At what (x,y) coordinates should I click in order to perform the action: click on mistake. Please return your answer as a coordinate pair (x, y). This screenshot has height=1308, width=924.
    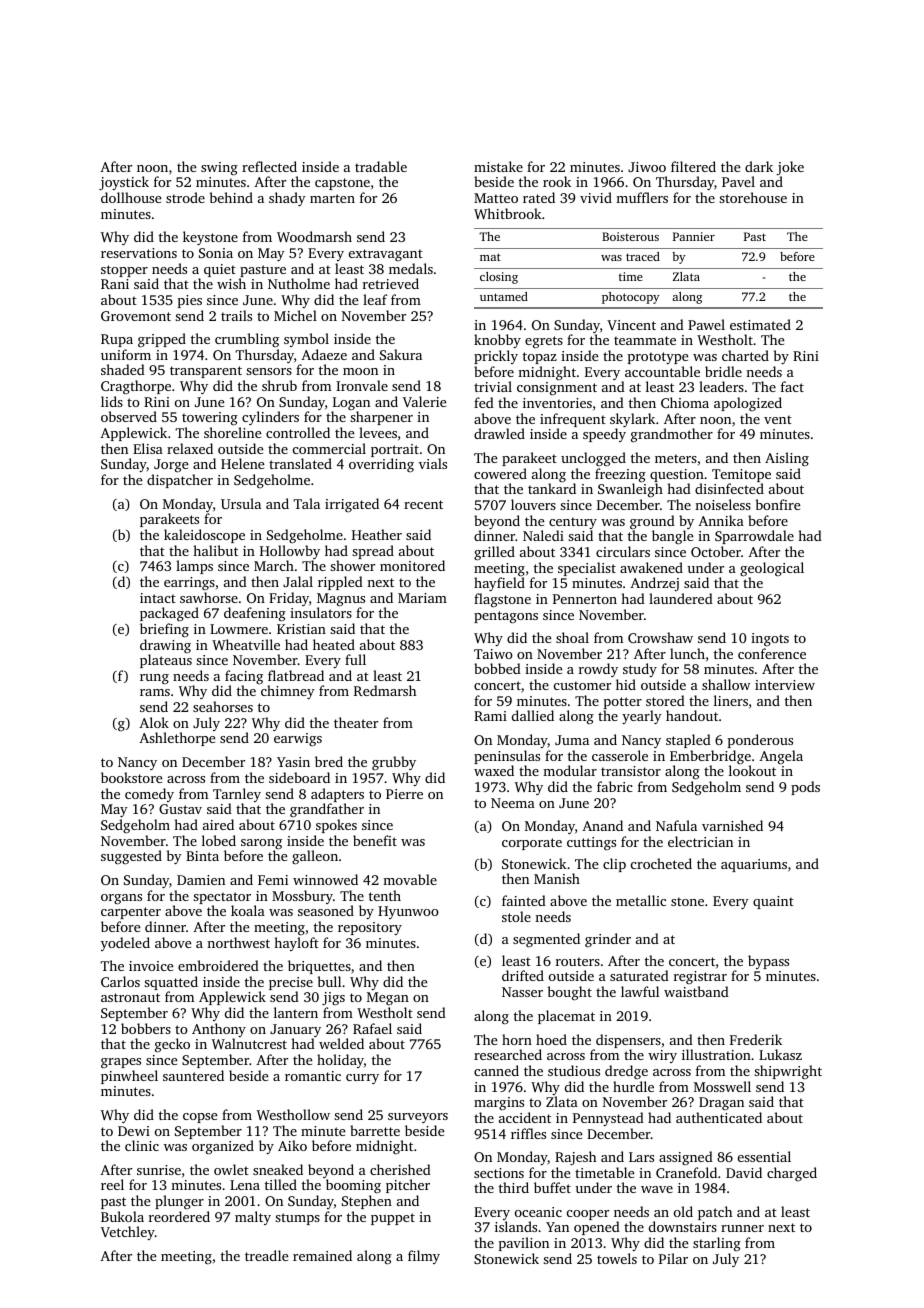
    Looking at the image, I should click on (498, 166).
